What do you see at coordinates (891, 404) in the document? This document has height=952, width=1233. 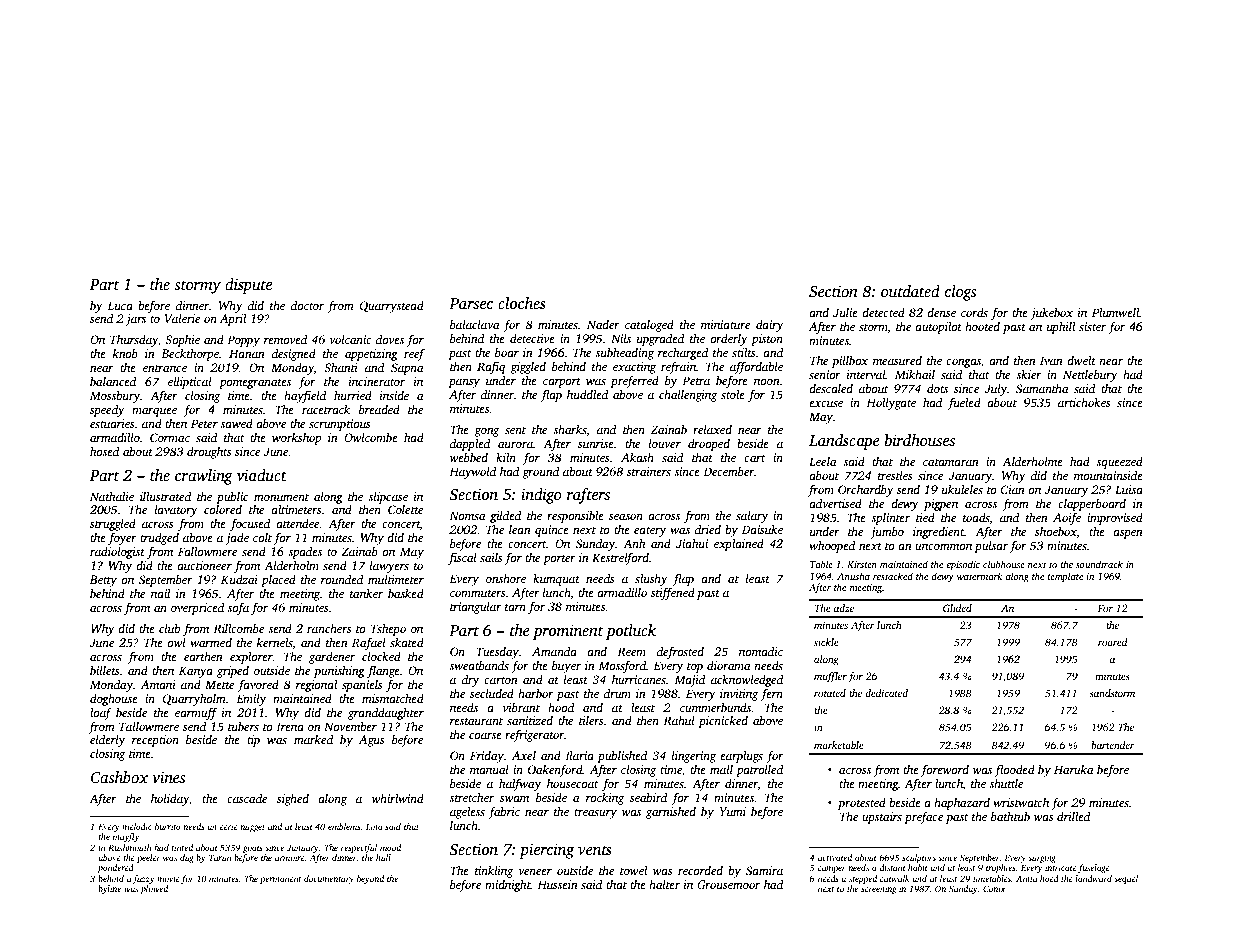 I see `Hollygate` at bounding box center [891, 404].
